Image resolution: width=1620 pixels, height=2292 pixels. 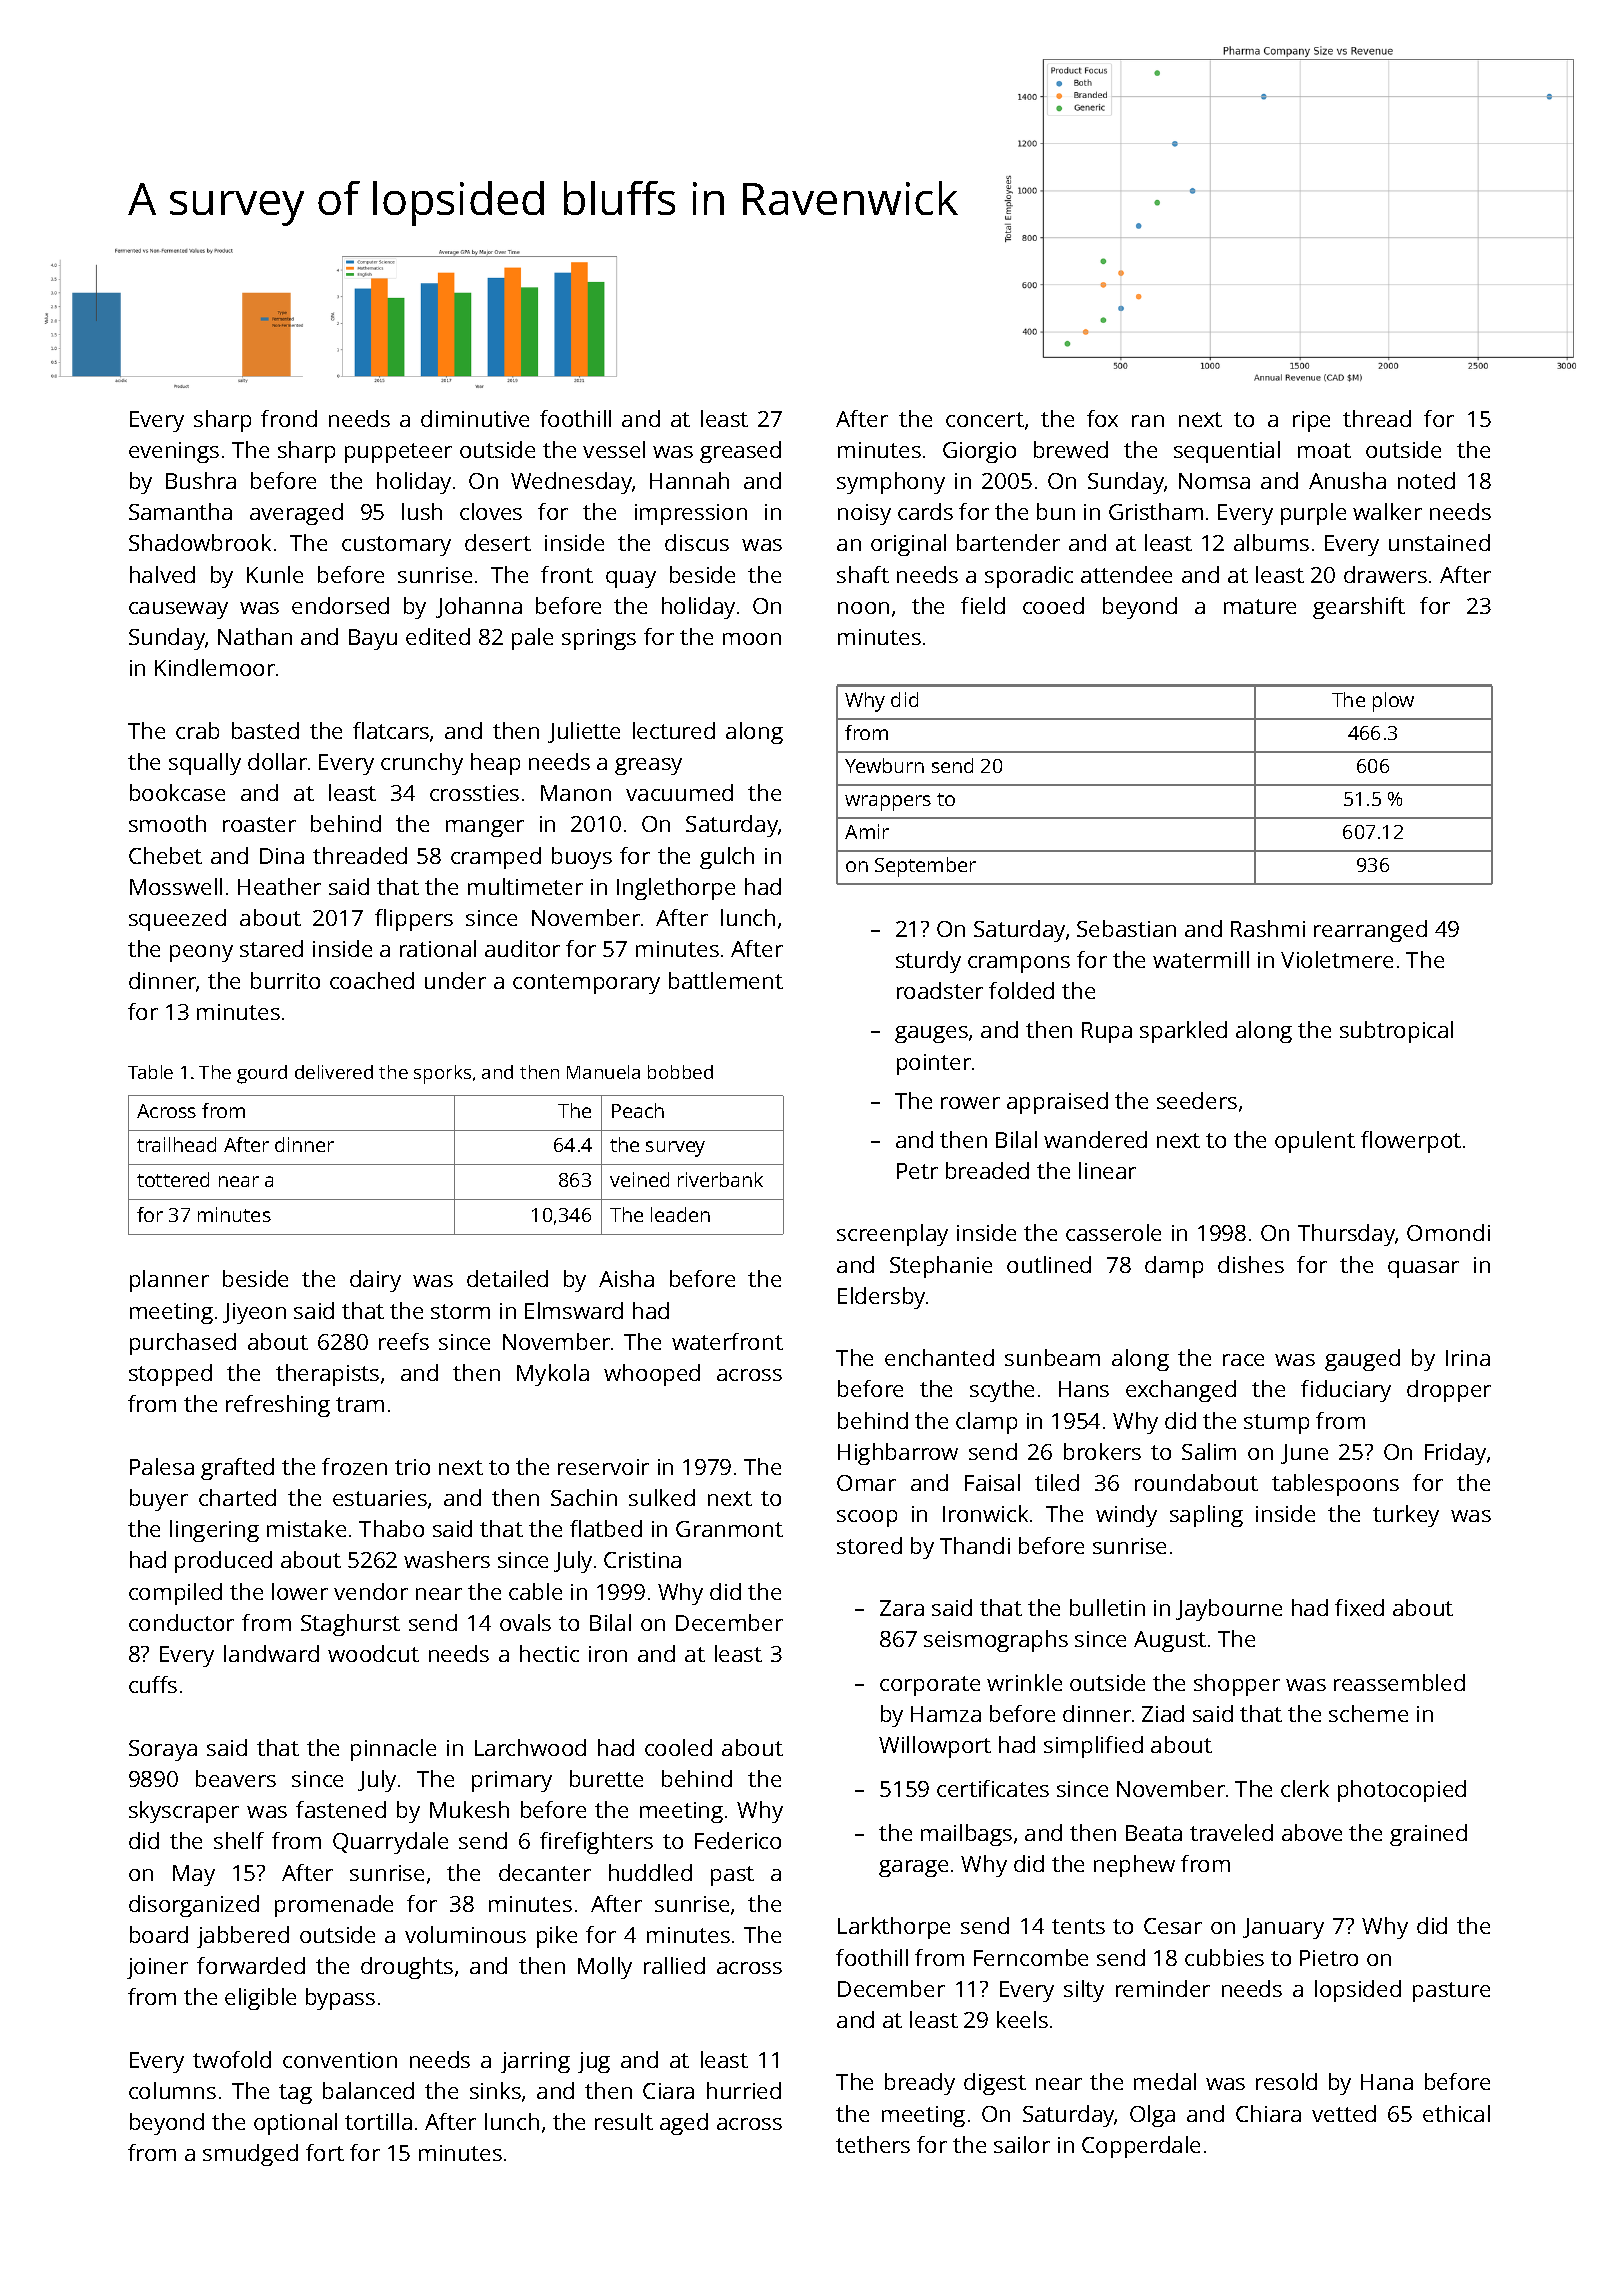 What do you see at coordinates (1260, 606) in the screenshot?
I see `mature` at bounding box center [1260, 606].
